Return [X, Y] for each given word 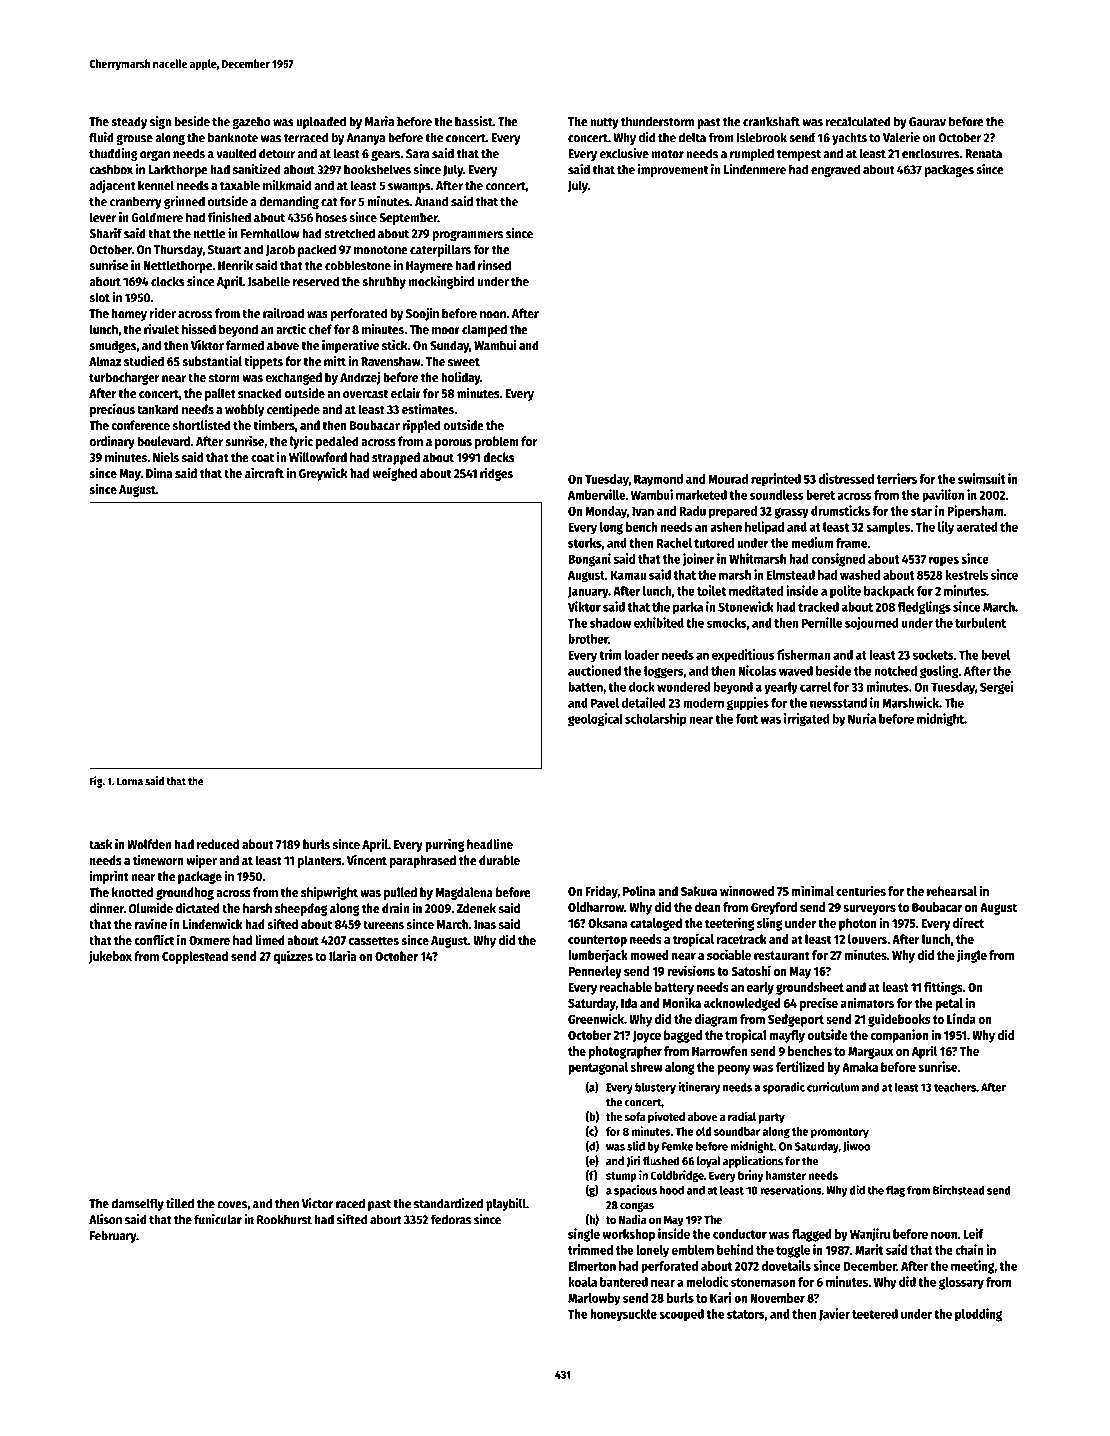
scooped [681, 1315]
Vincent [367, 860]
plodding [978, 1315]
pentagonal [598, 1068]
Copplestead [195, 957]
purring [444, 845]
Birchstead [959, 1190]
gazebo [251, 122]
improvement [673, 170]
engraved [835, 170]
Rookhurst [284, 1219]
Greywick [323, 474]
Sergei [997, 688]
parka [688, 608]
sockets [933, 655]
